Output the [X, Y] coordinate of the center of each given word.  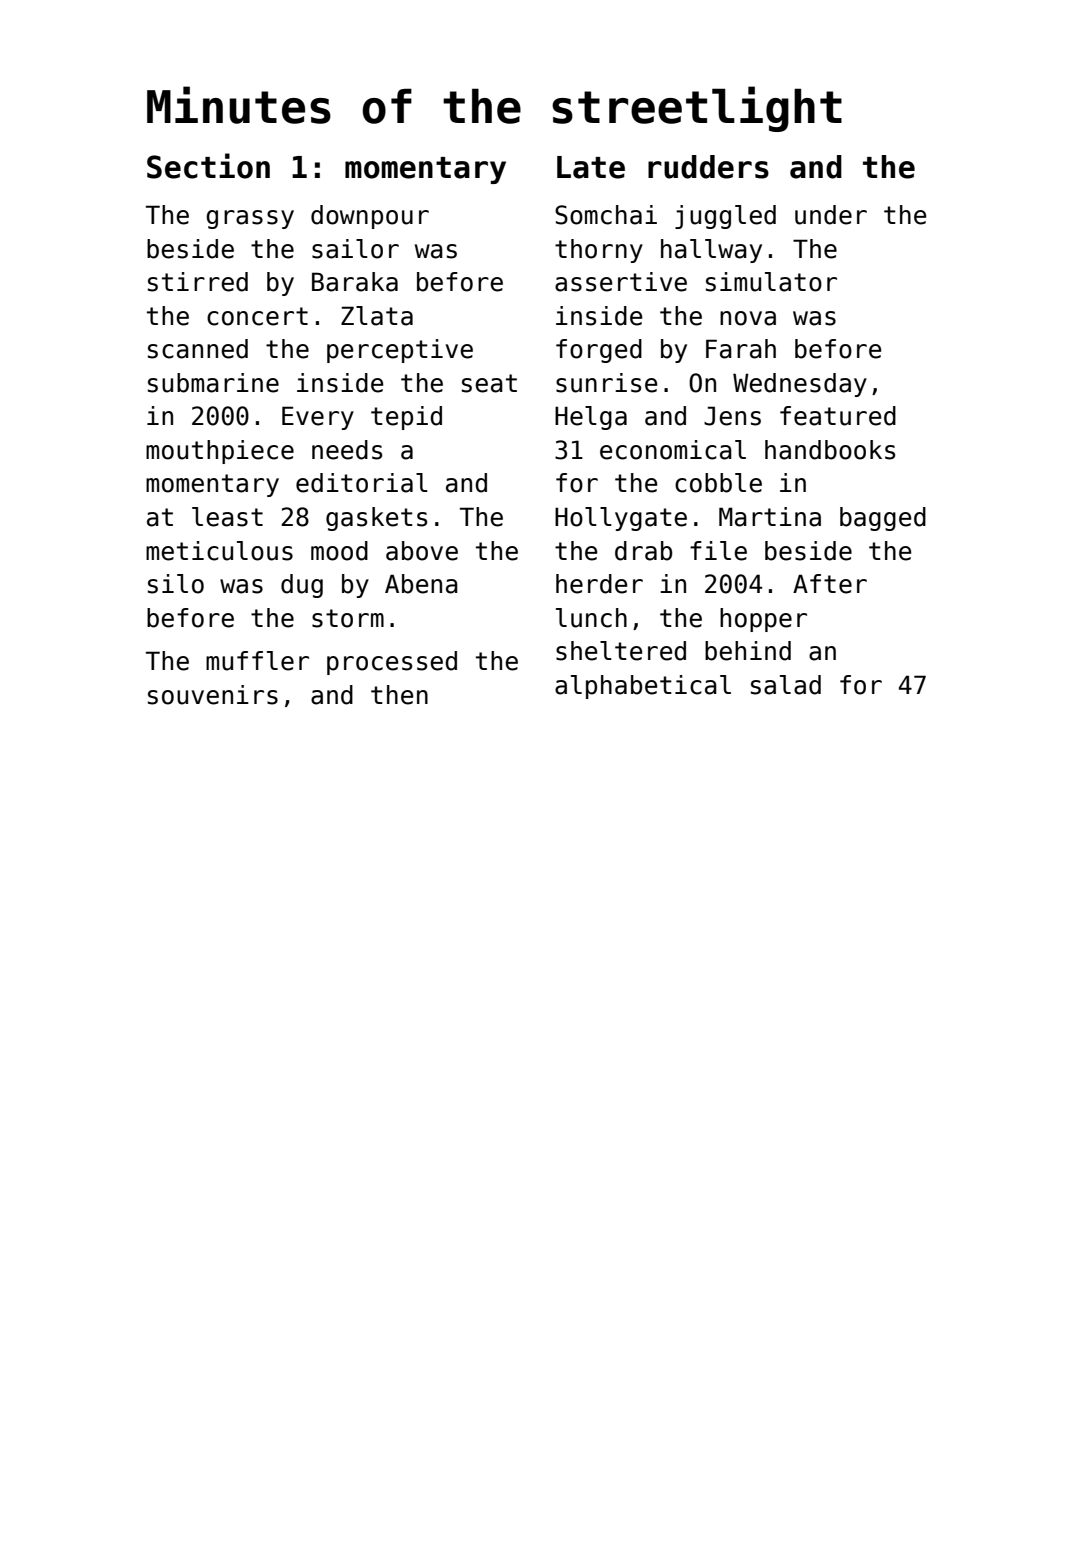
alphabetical [643, 687]
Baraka [355, 282]
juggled [725, 217]
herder [599, 584]
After [830, 584]
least [227, 517]
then [399, 695]
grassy [250, 219]
